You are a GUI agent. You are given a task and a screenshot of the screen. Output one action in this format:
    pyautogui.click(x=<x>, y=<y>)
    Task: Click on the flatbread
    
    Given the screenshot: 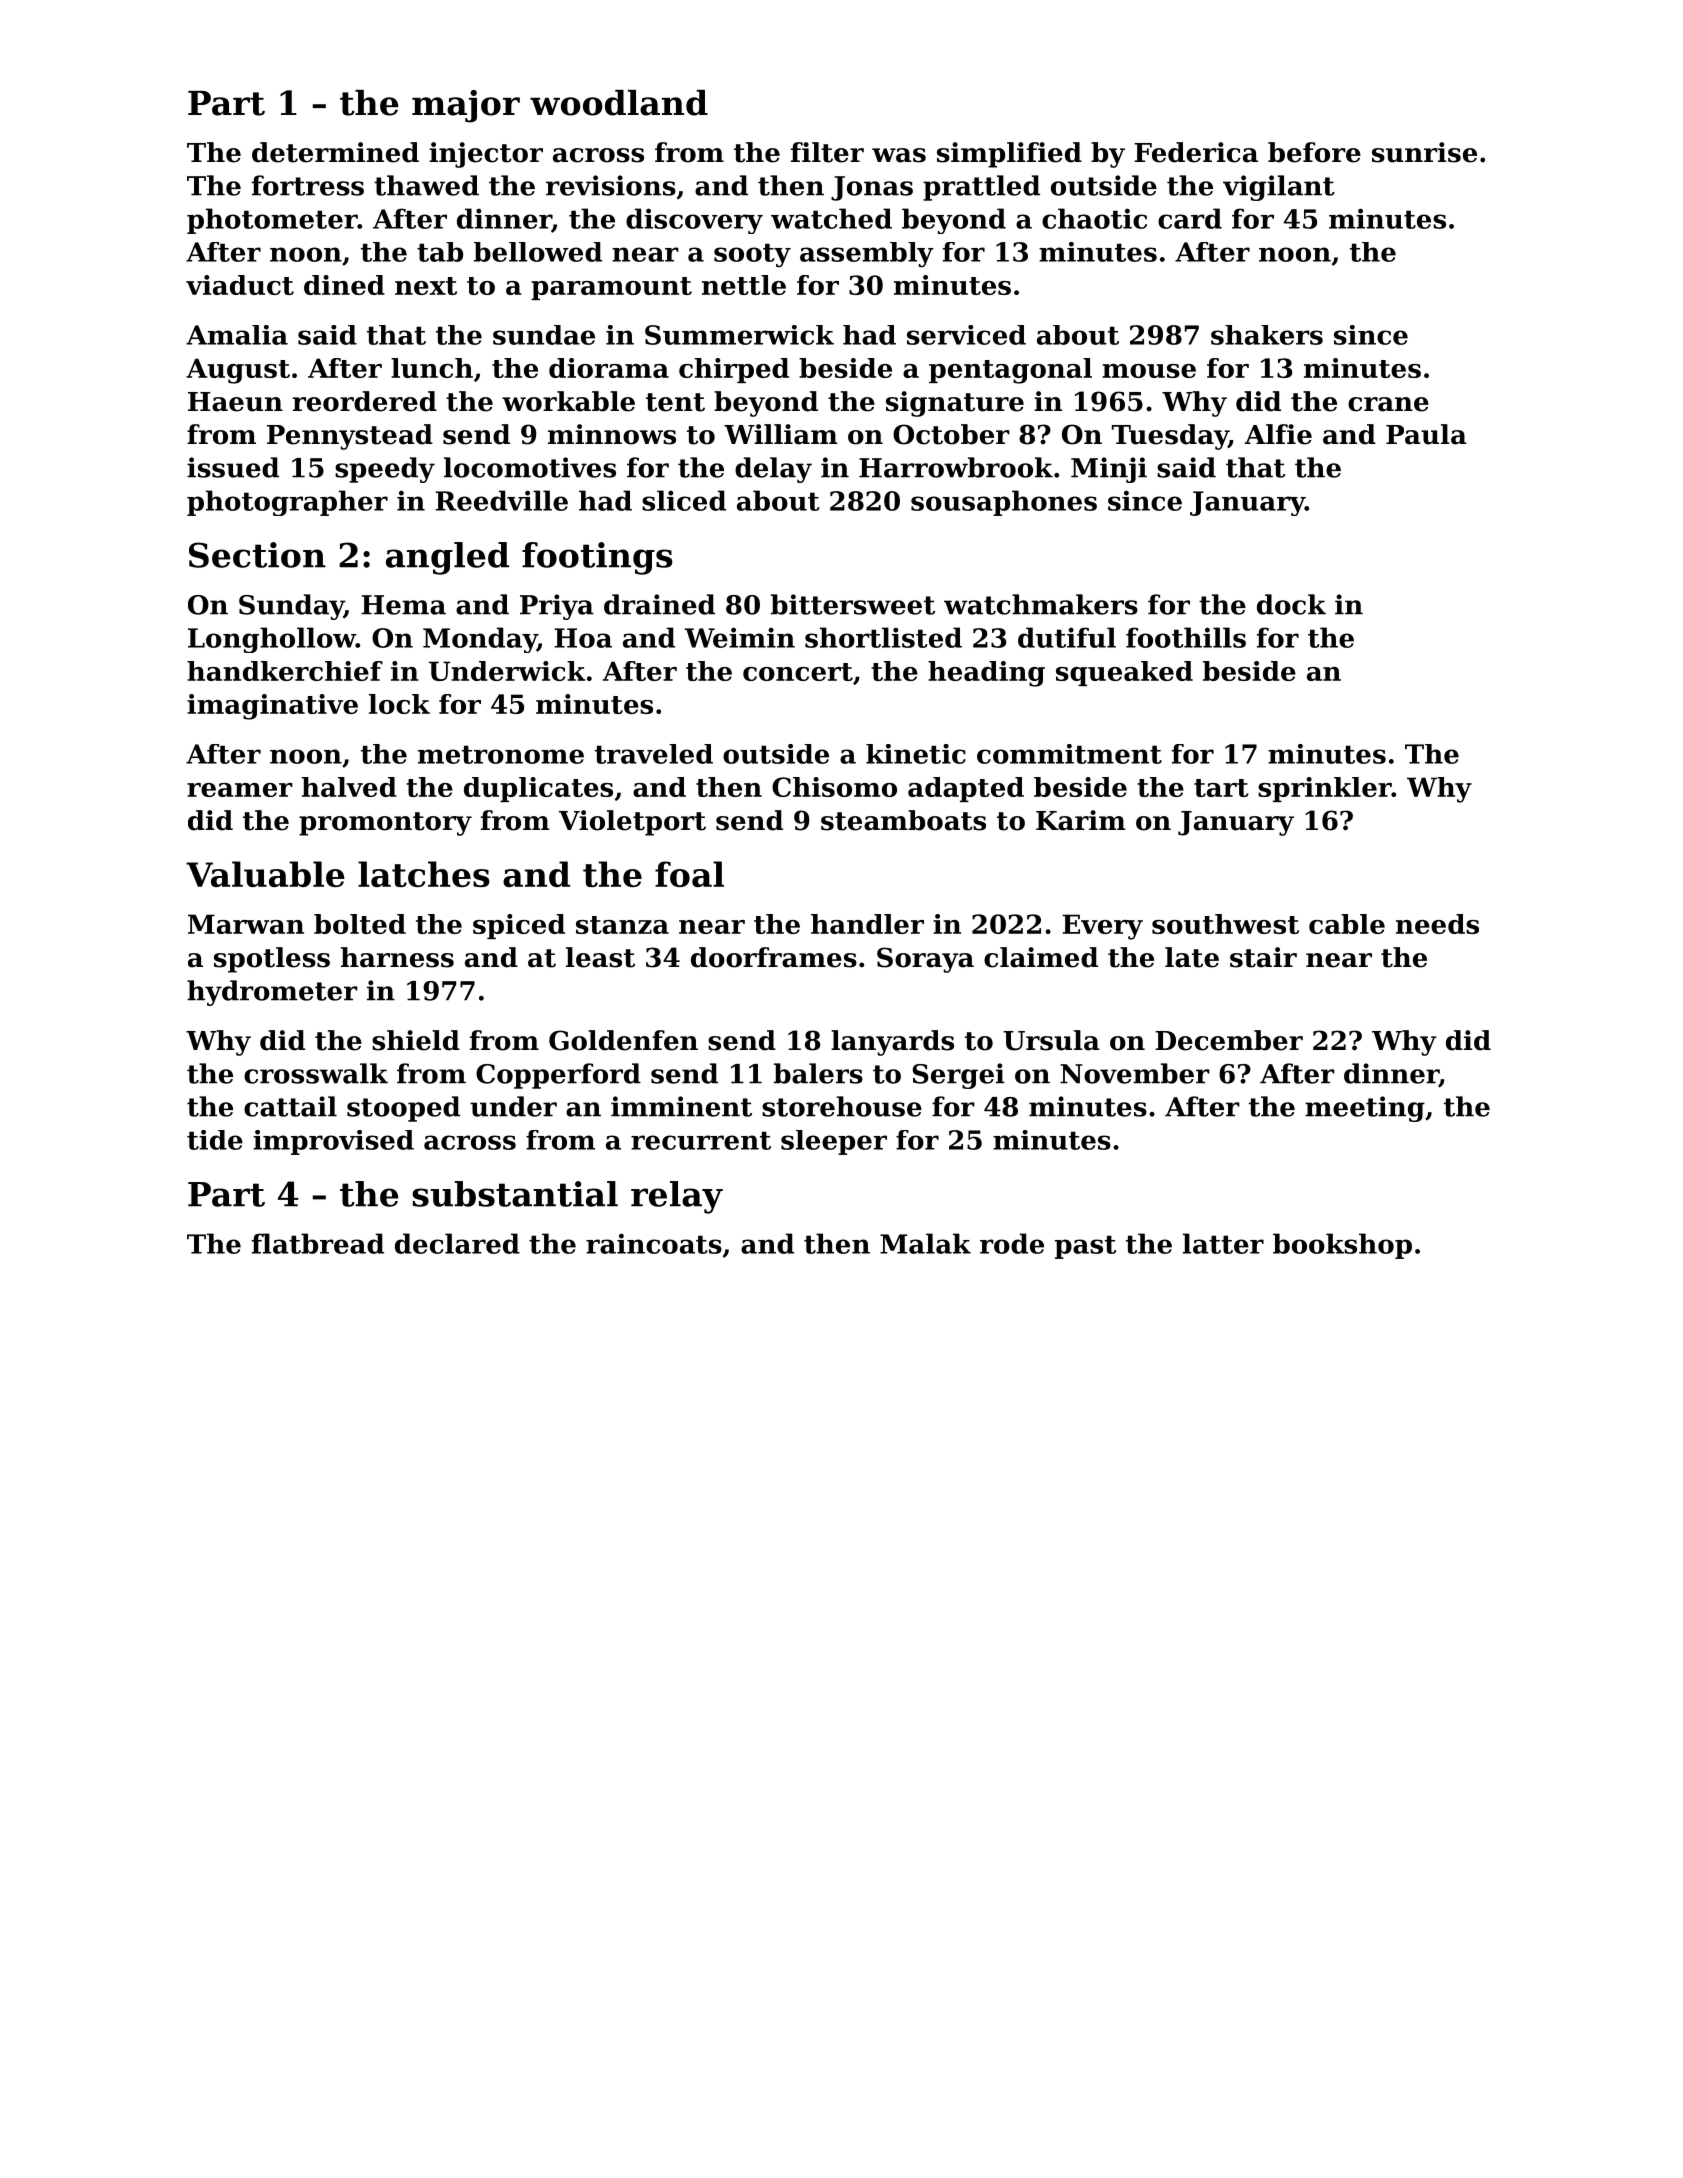 What is the action you would take?
    pyautogui.click(x=318, y=1243)
